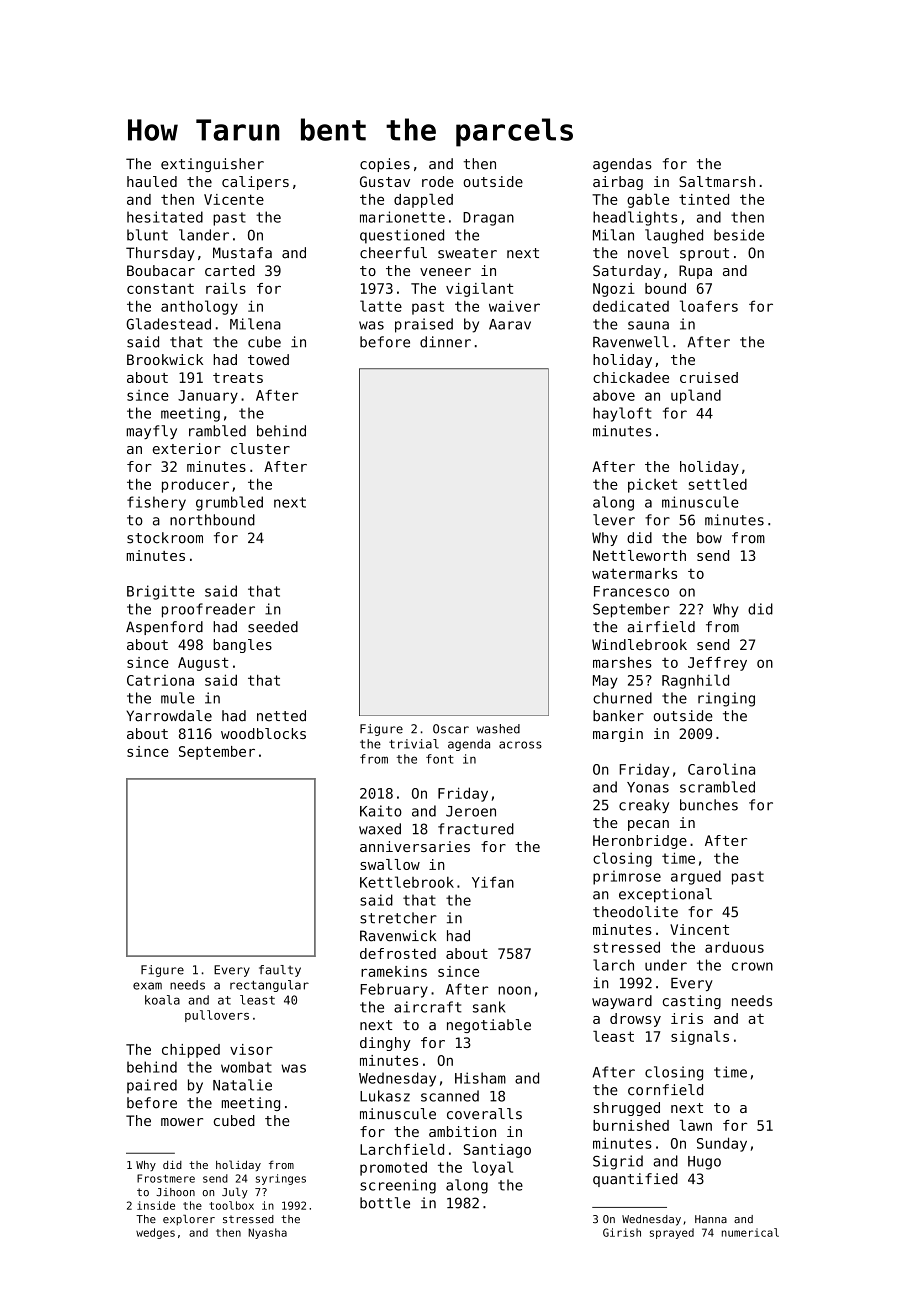 The width and height of the screenshot is (908, 1316). What do you see at coordinates (614, 520) in the screenshot?
I see `lever` at bounding box center [614, 520].
